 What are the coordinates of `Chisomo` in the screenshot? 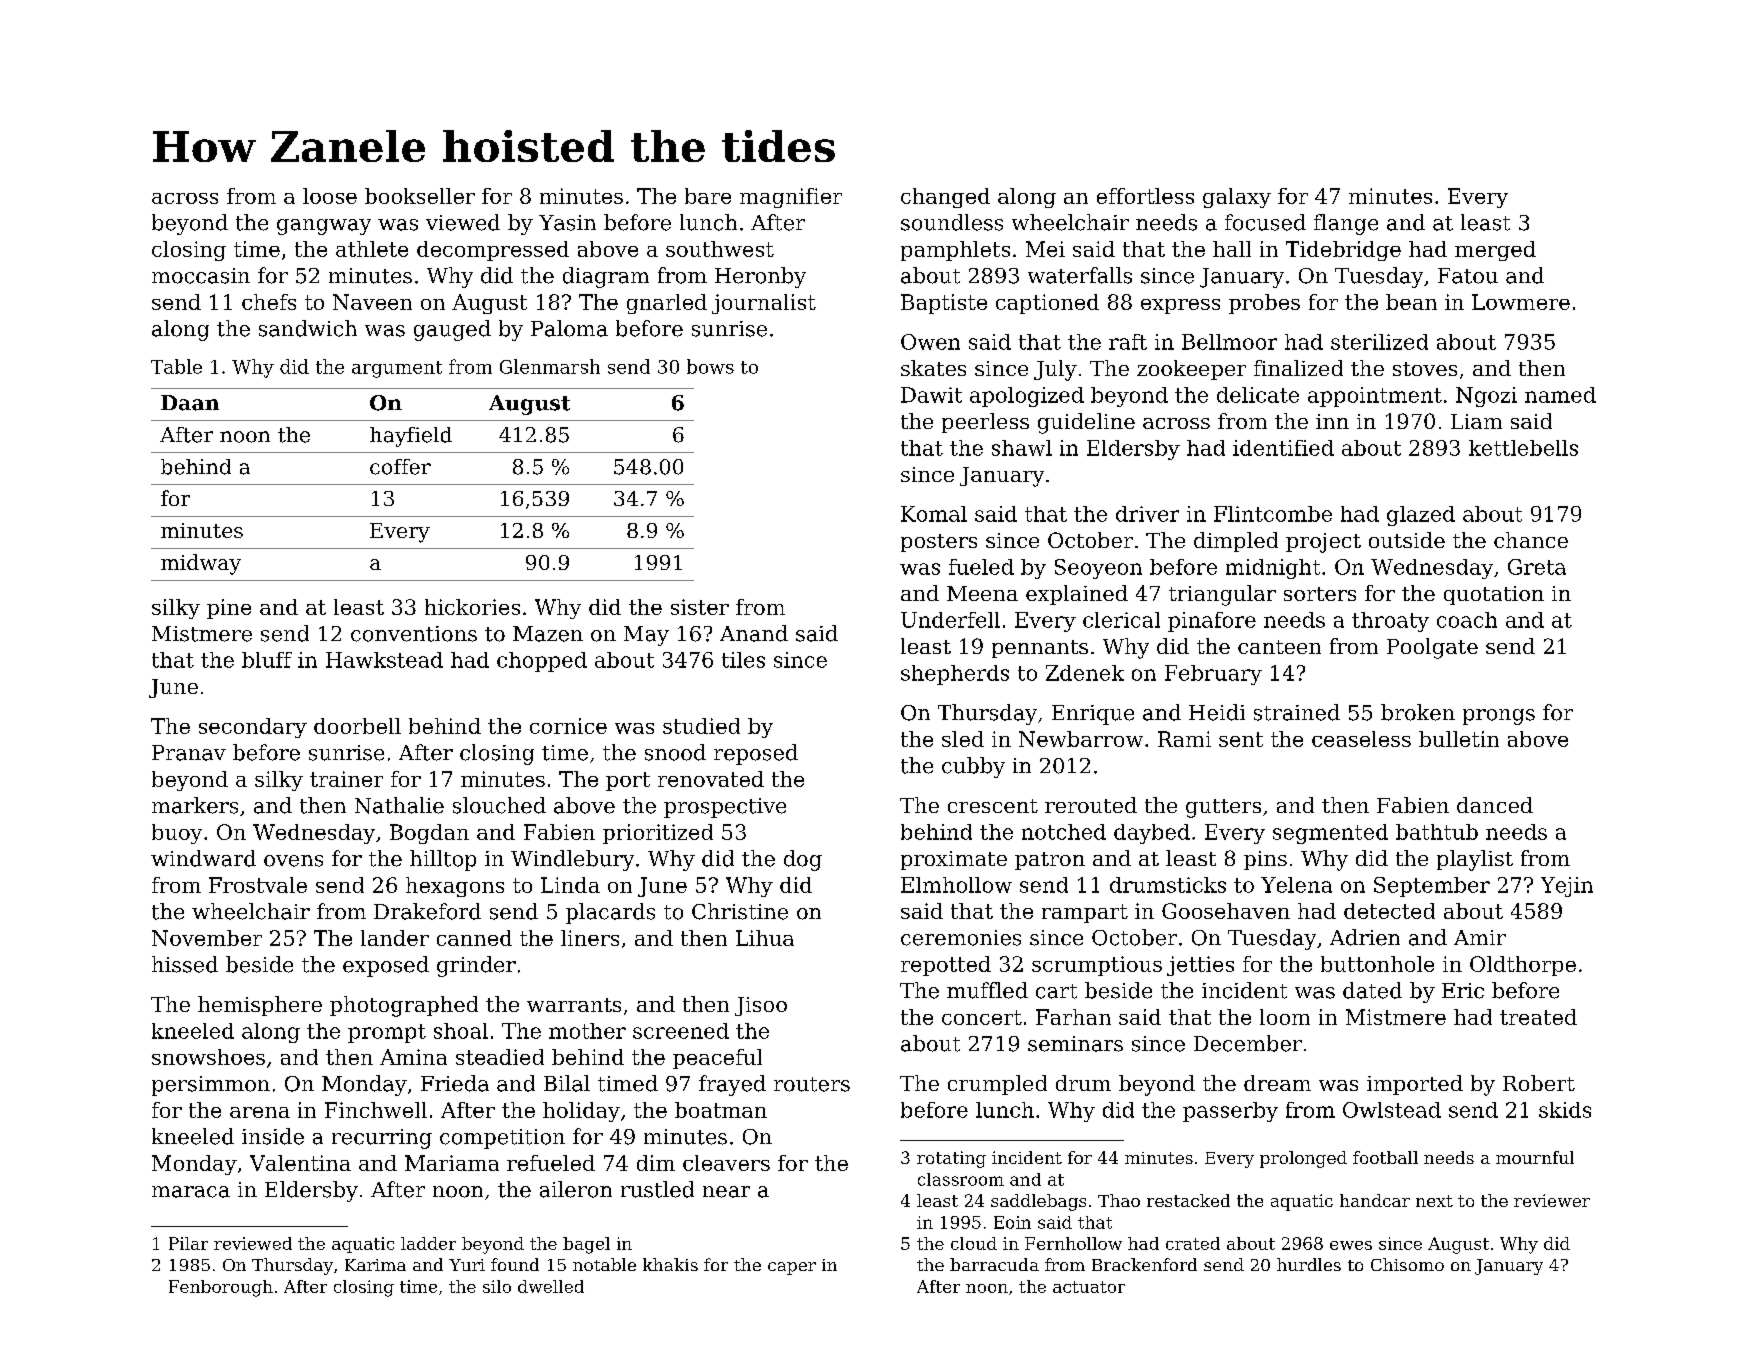 It's located at (1407, 1264).
